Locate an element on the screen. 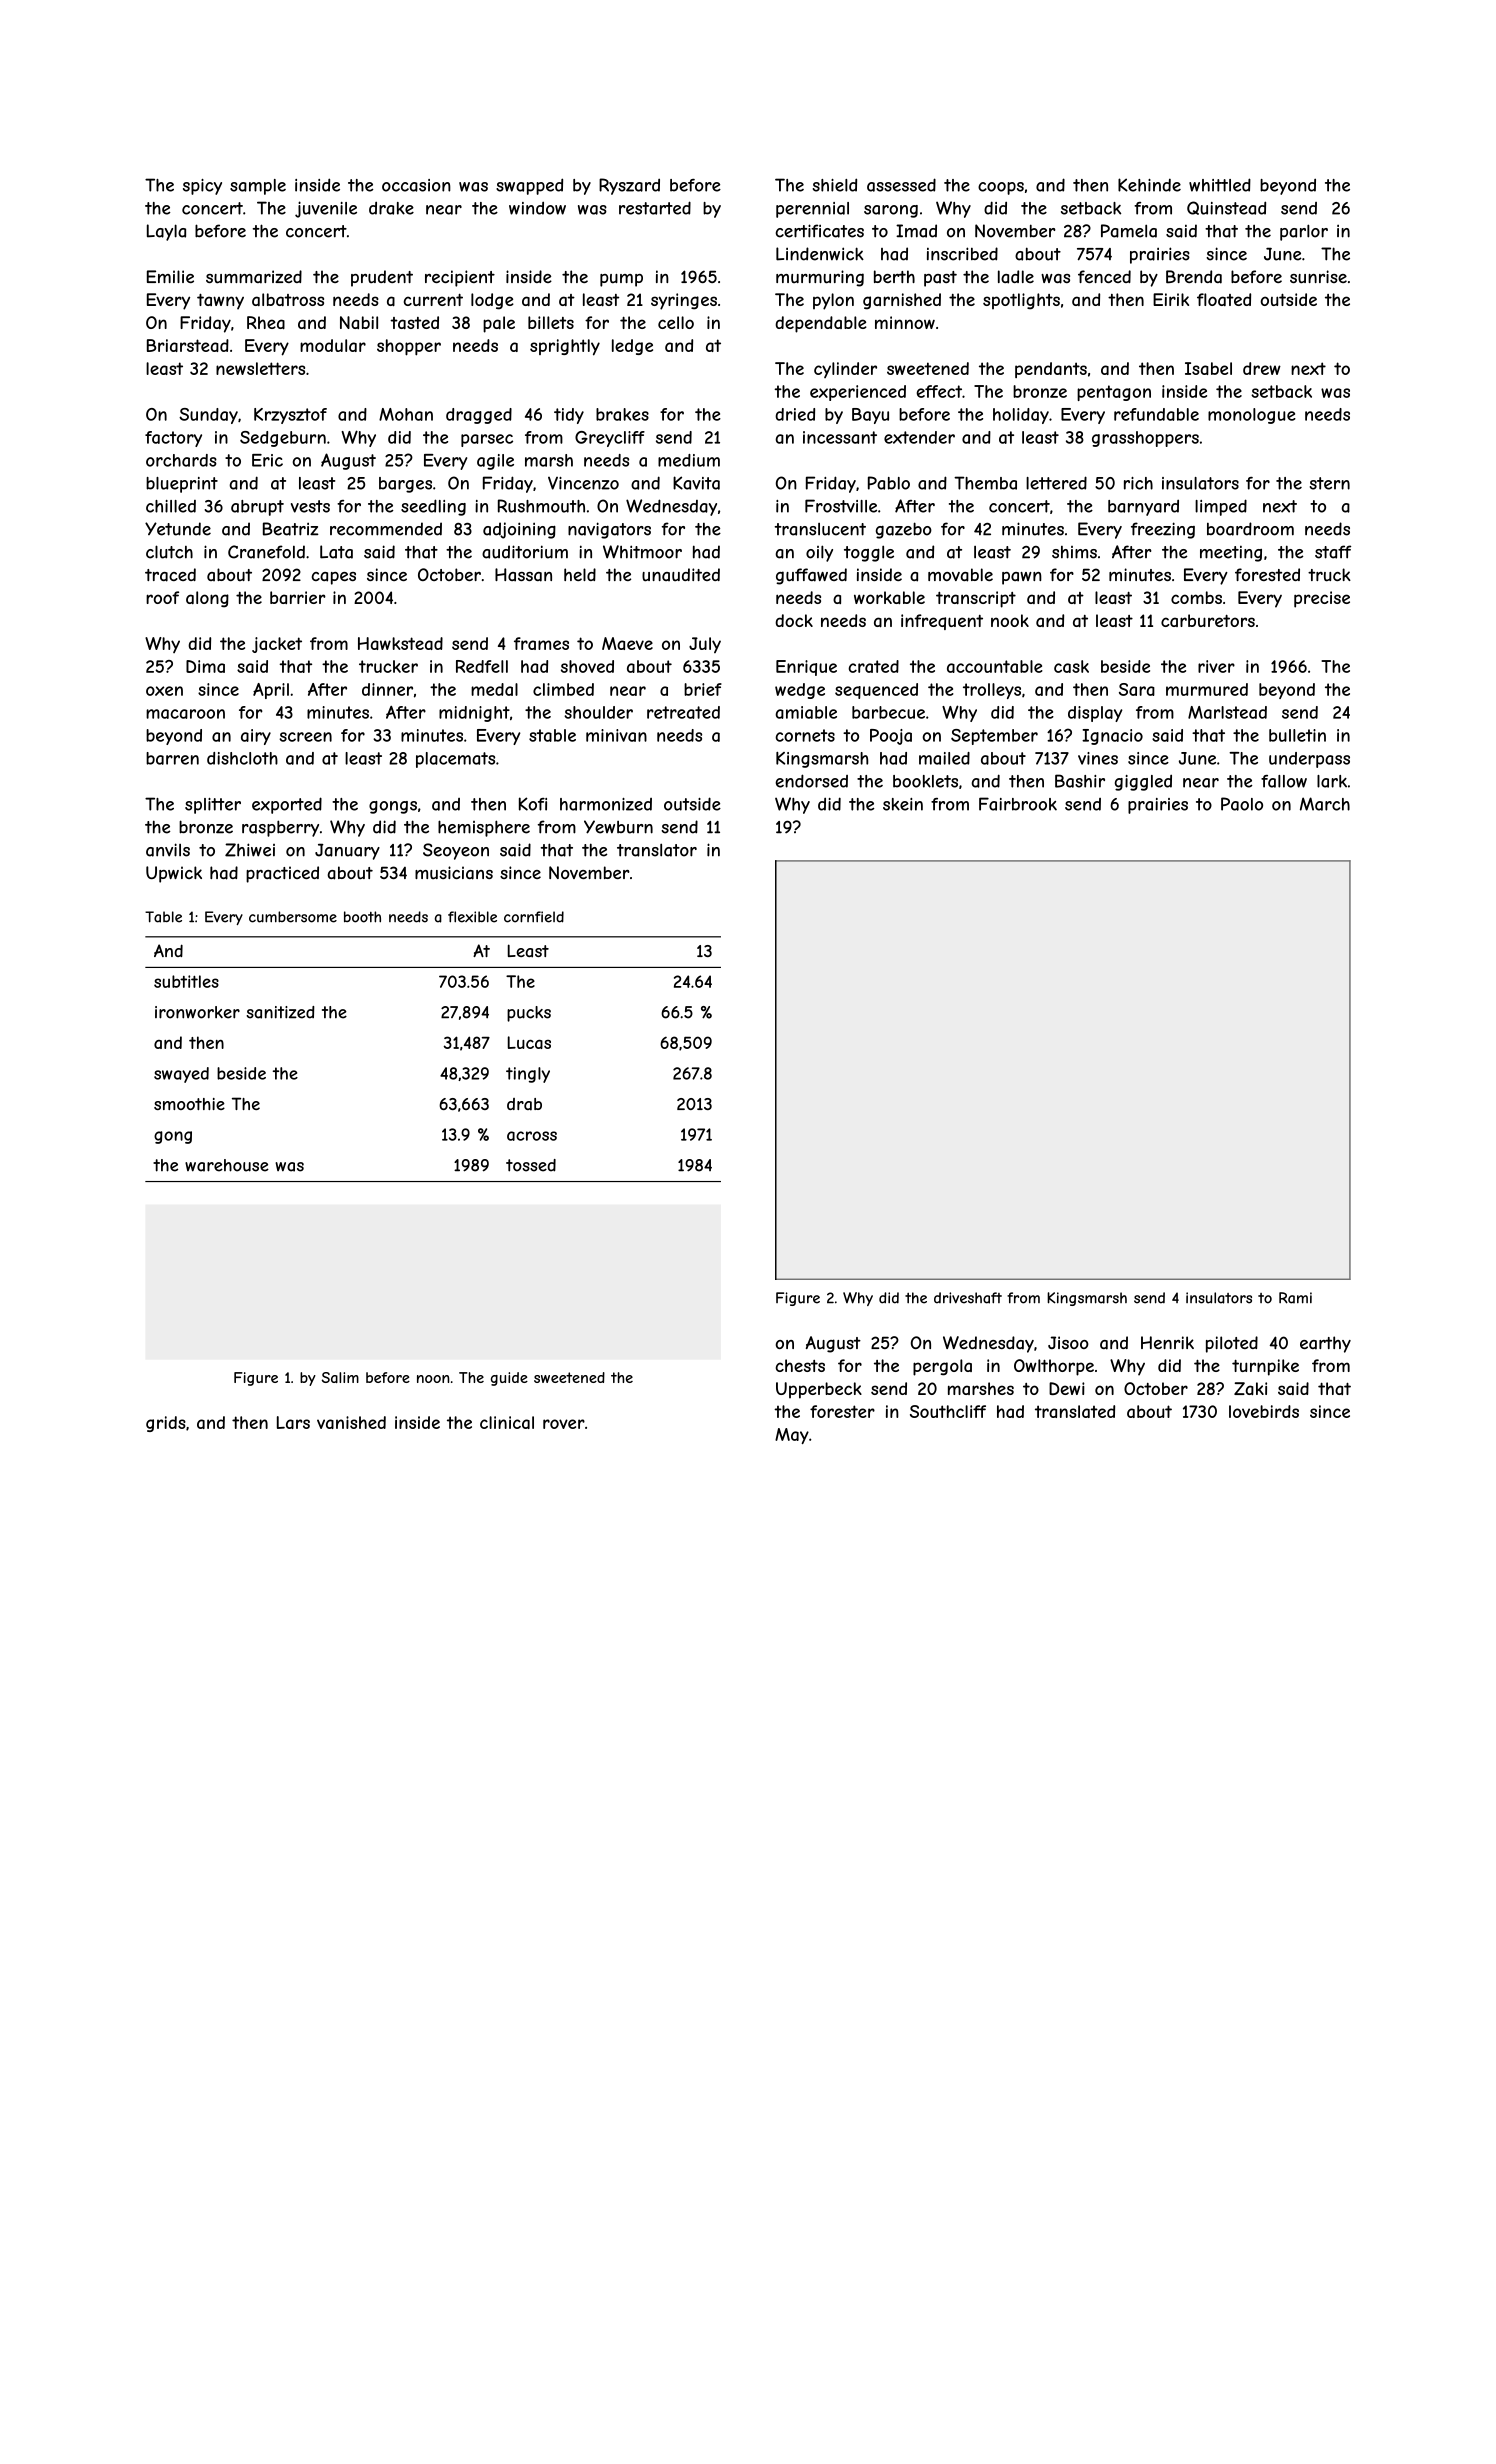 This screenshot has height=2464, width=1496. held is located at coordinates (580, 574).
